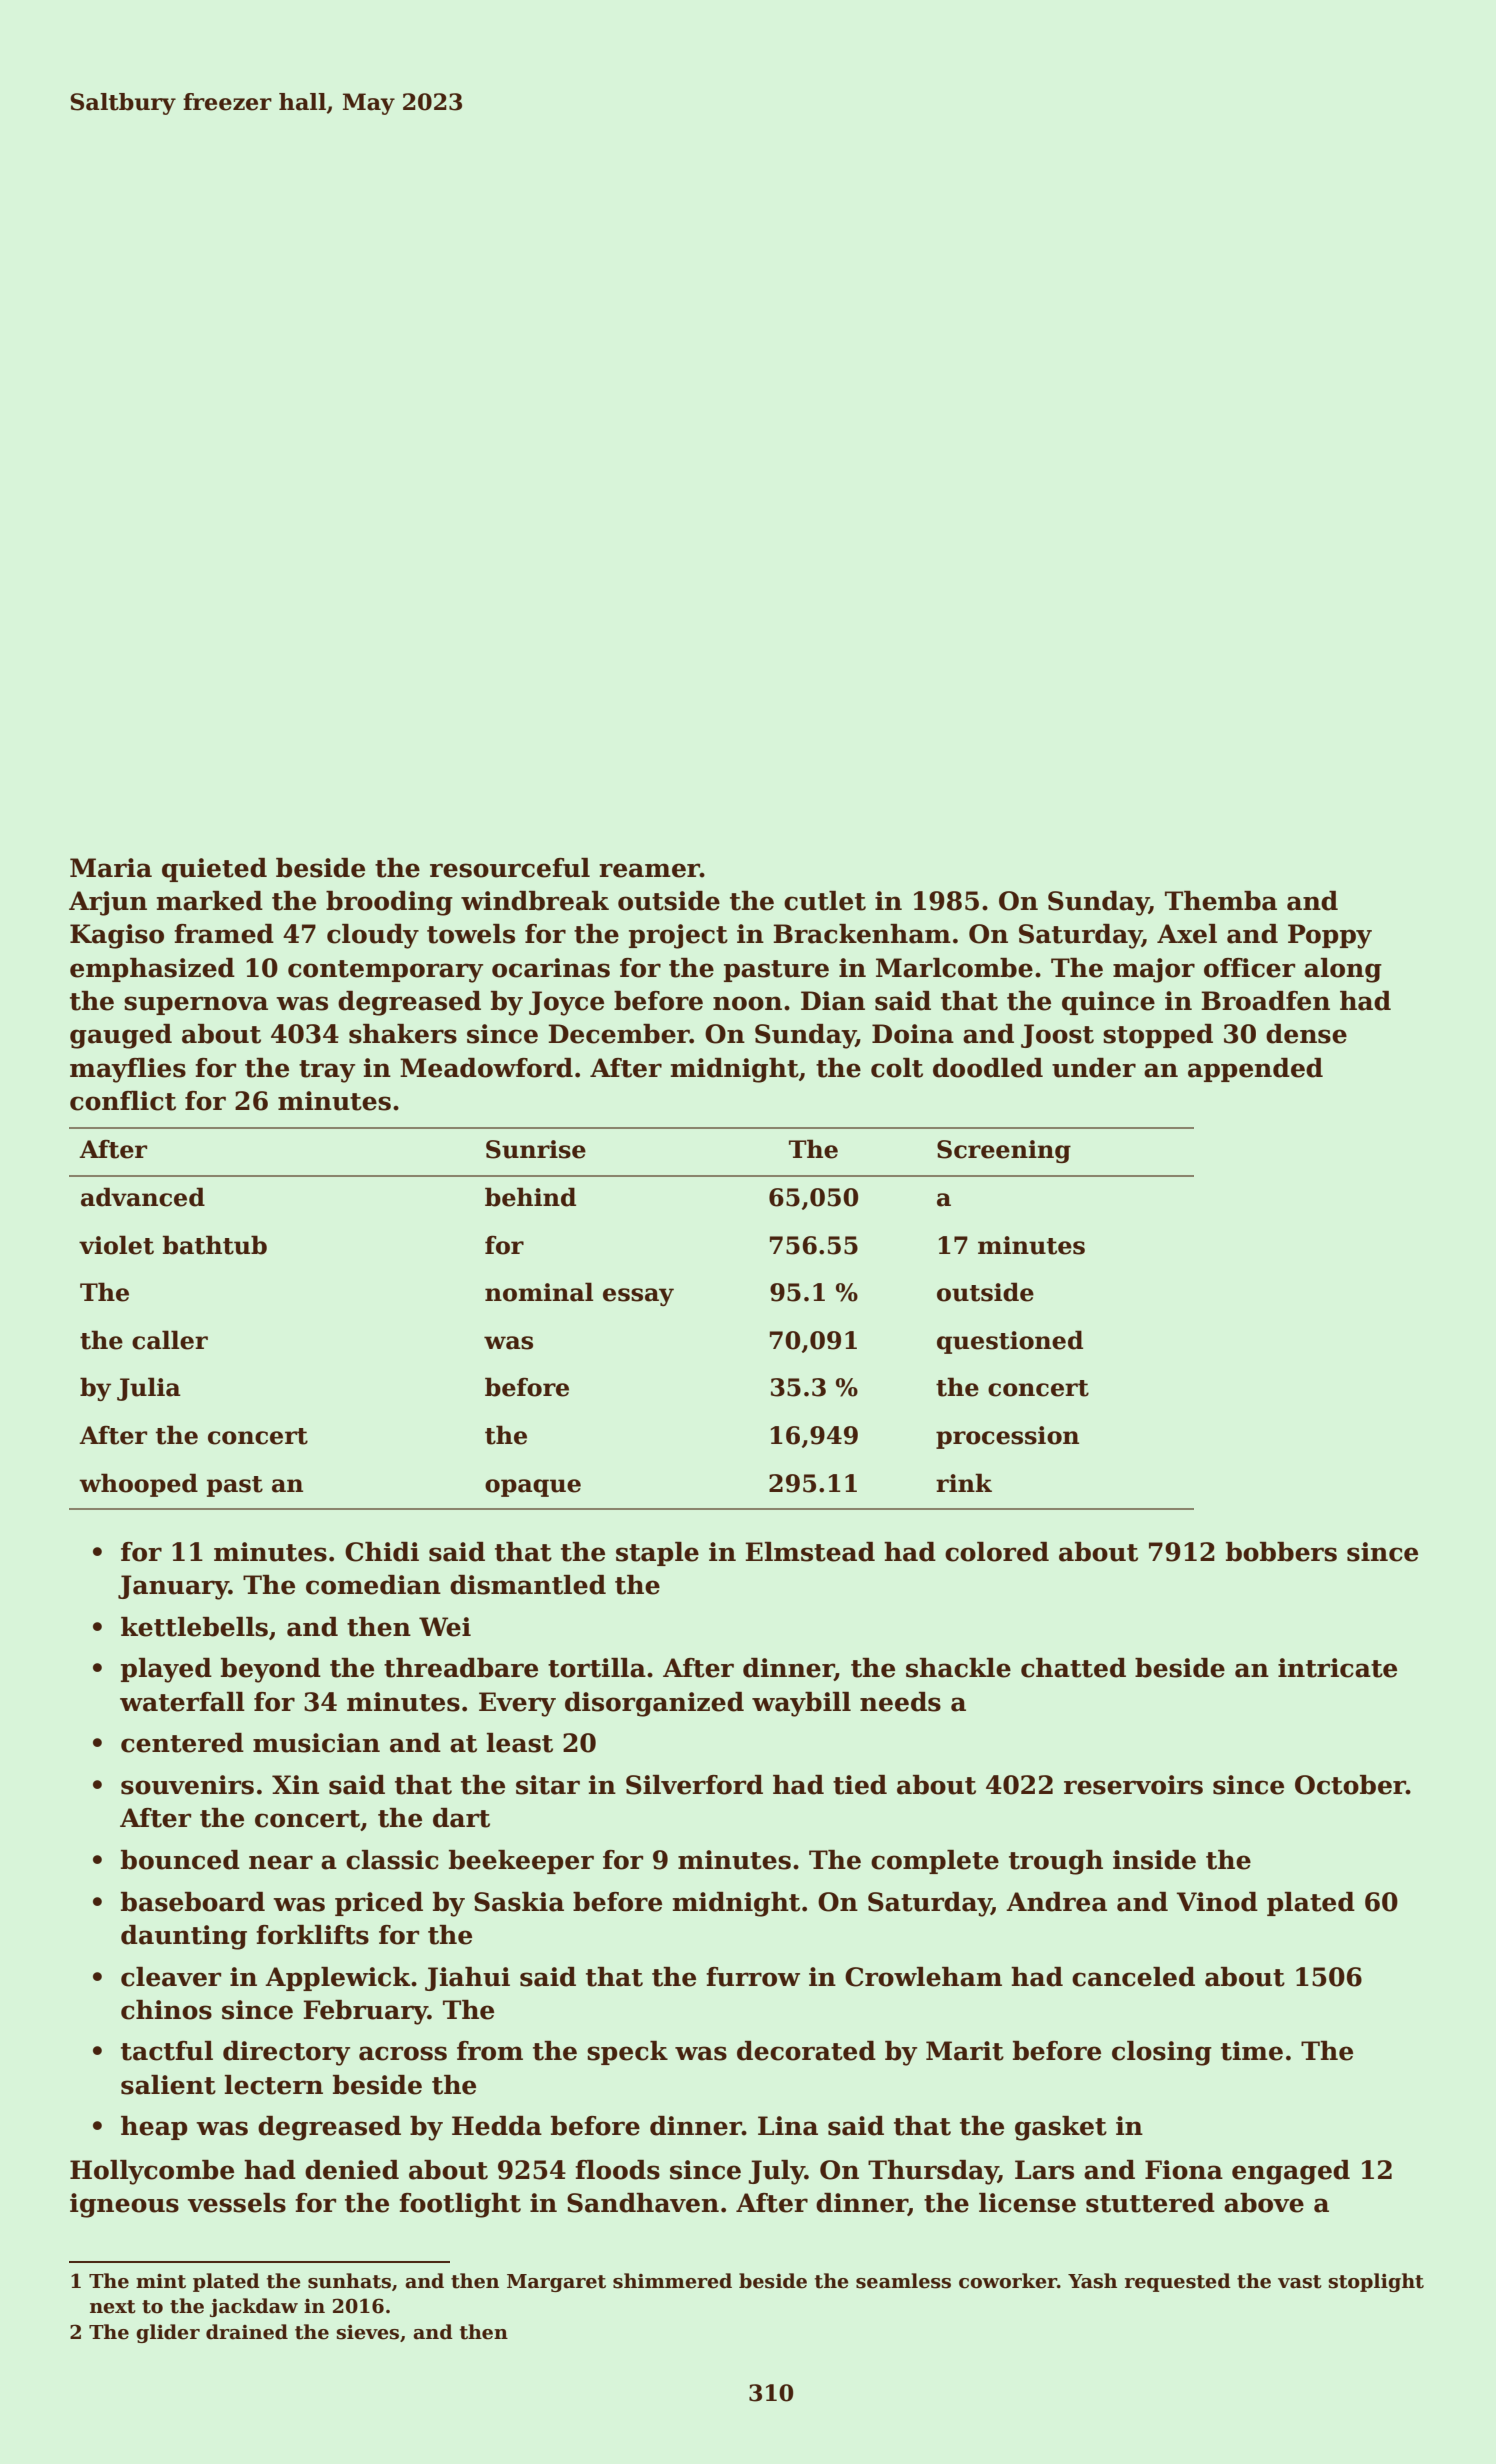 The height and width of the screenshot is (2464, 1496). I want to click on whooped, so click(138, 1485).
